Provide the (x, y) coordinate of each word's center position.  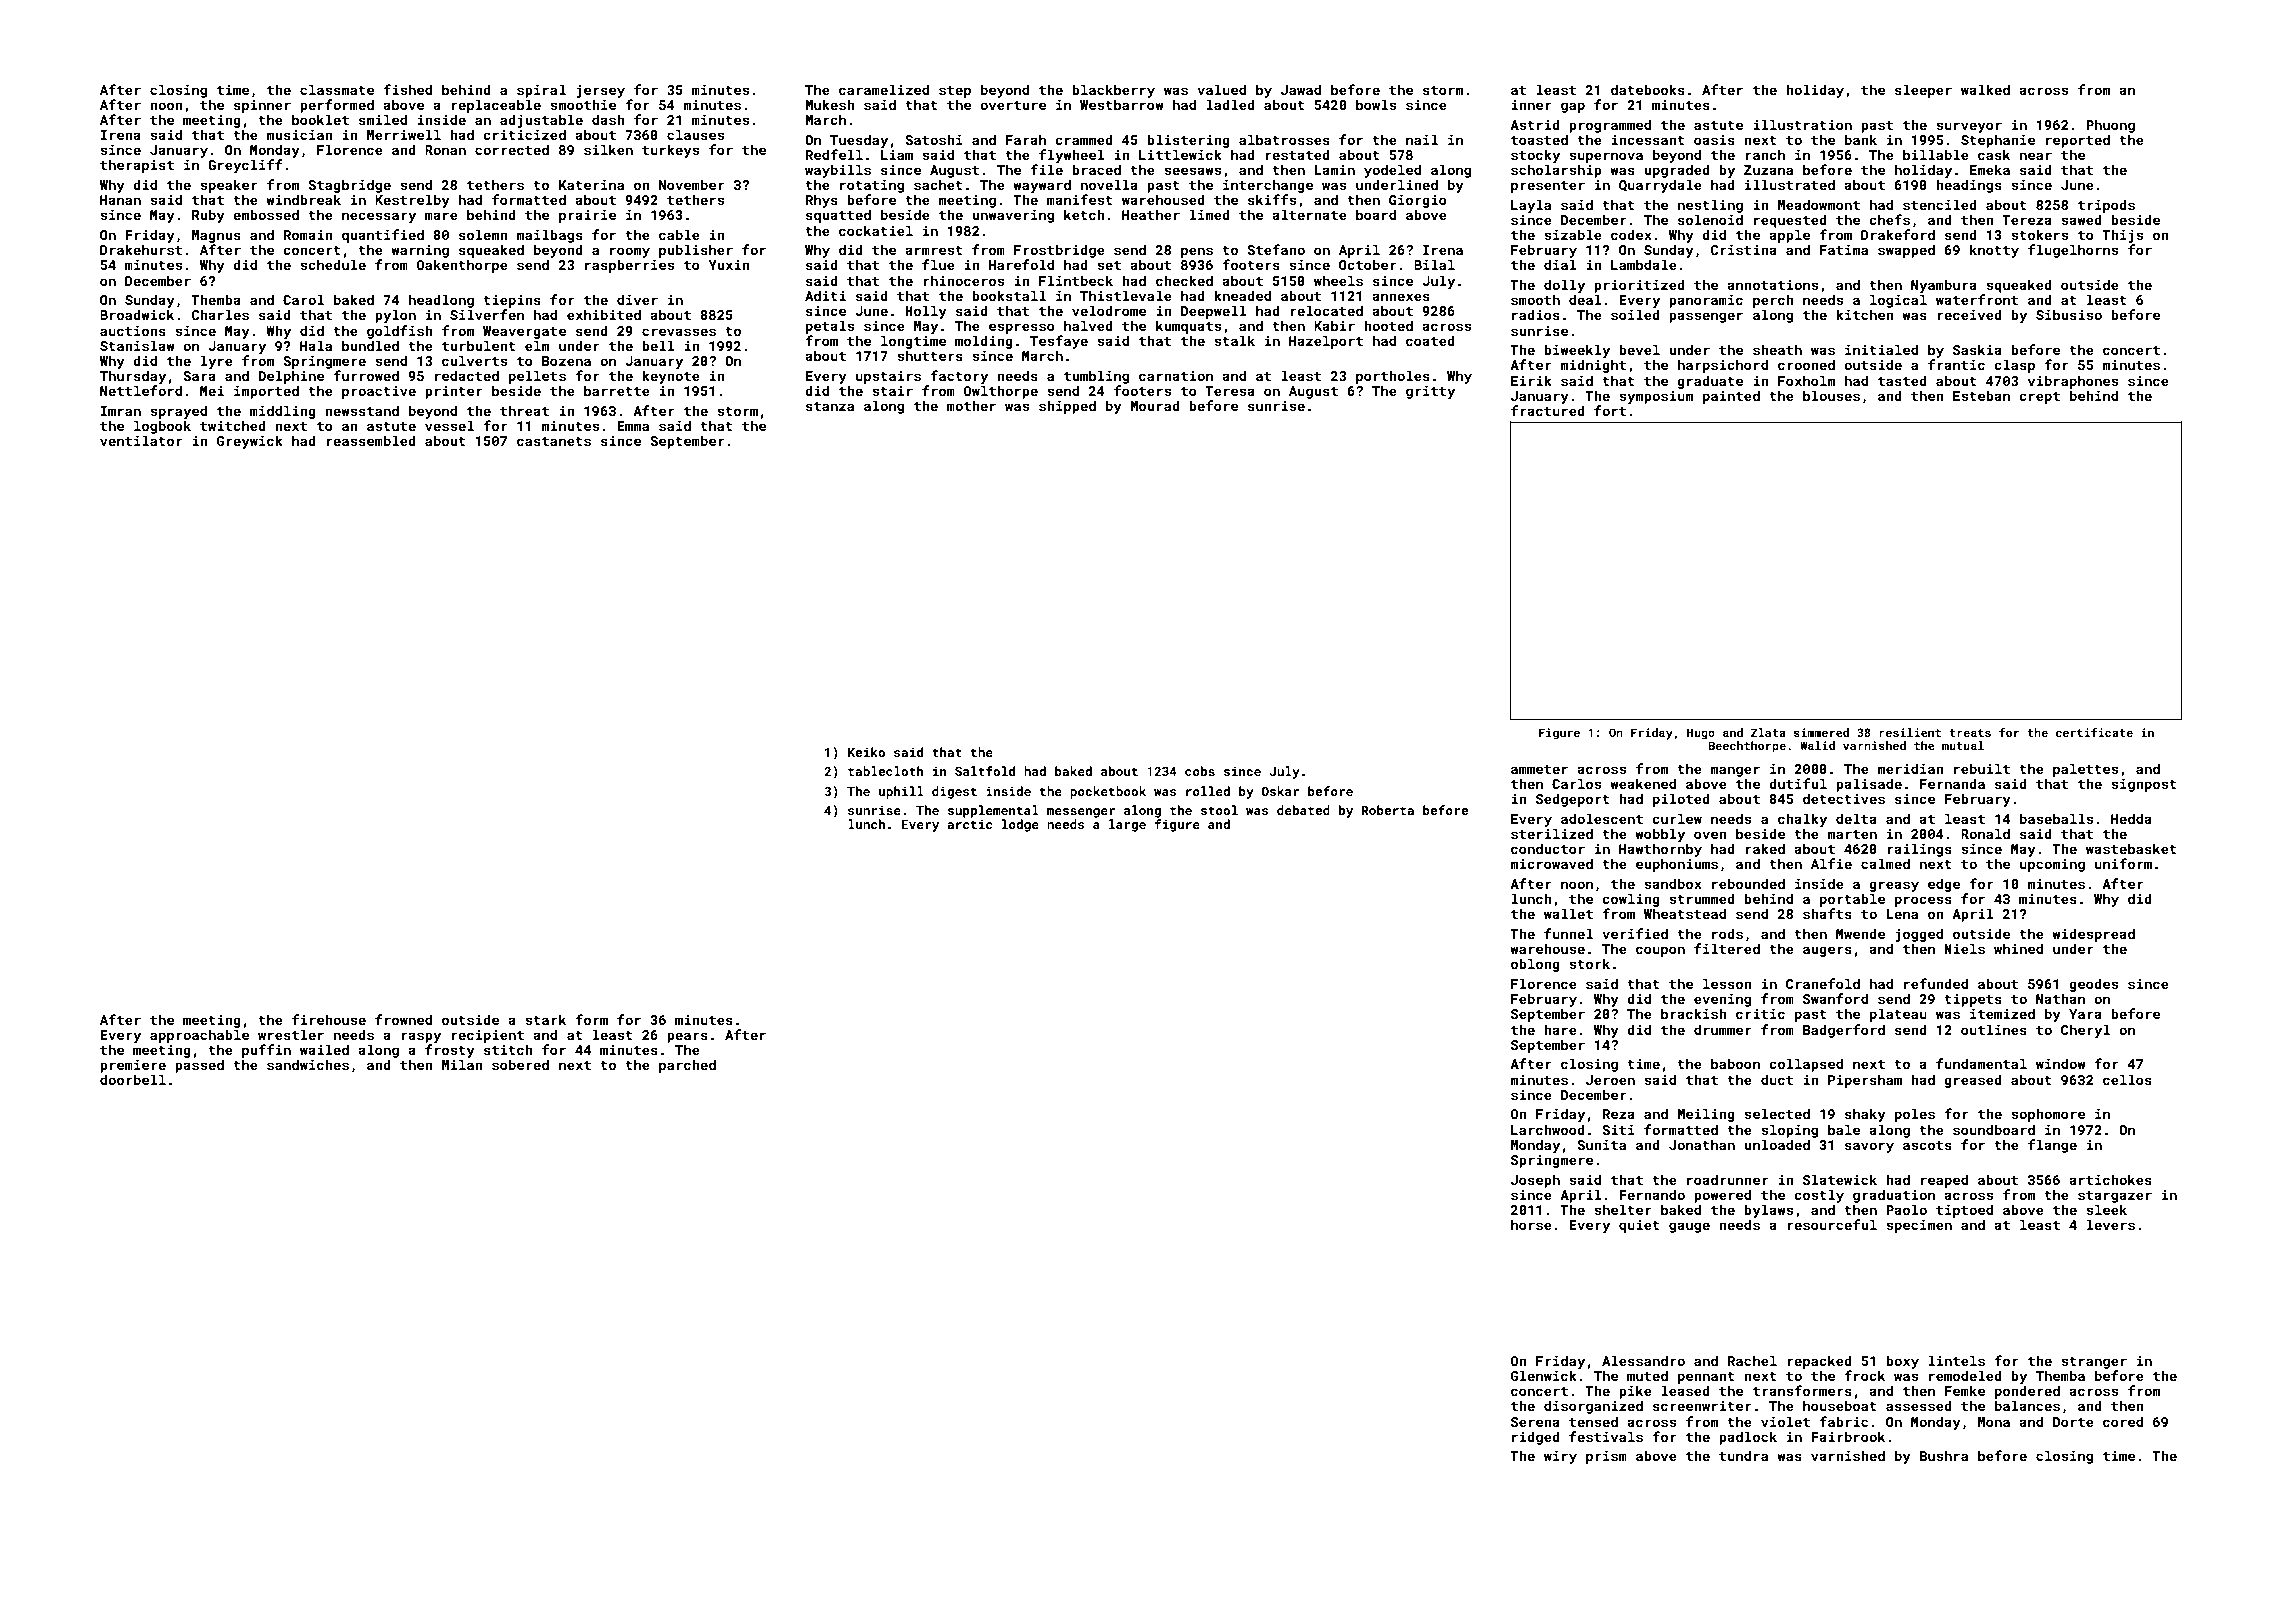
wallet (1568, 913)
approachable (199, 1036)
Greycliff (245, 166)
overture (1013, 105)
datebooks (1648, 89)
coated (1430, 340)
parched (687, 1066)
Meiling (1706, 1115)
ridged (1536, 1438)
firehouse (329, 1019)
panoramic (1706, 301)
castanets (554, 441)
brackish (1694, 1013)
